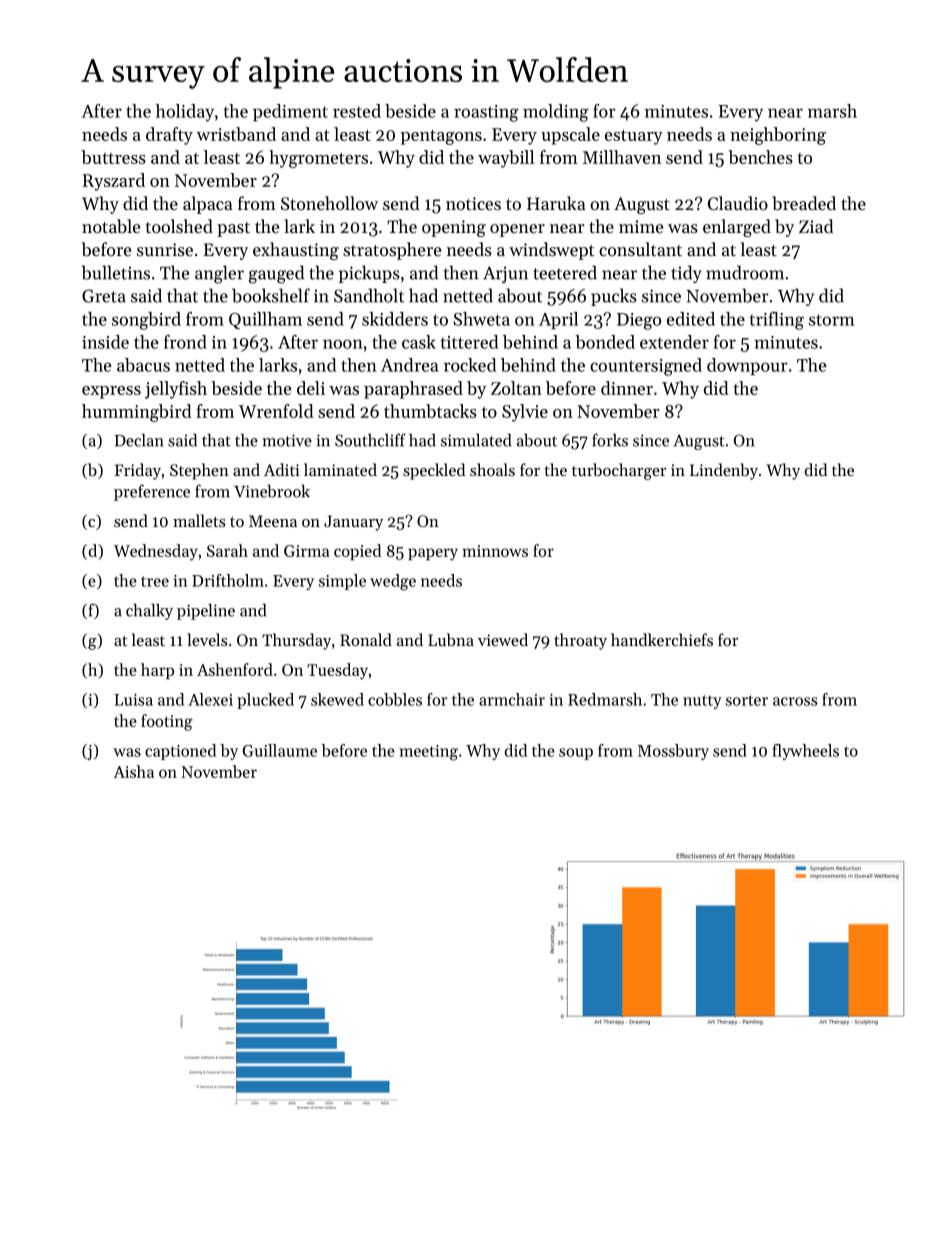 This image has width=952, height=1233. I want to click on Declan, so click(139, 440).
